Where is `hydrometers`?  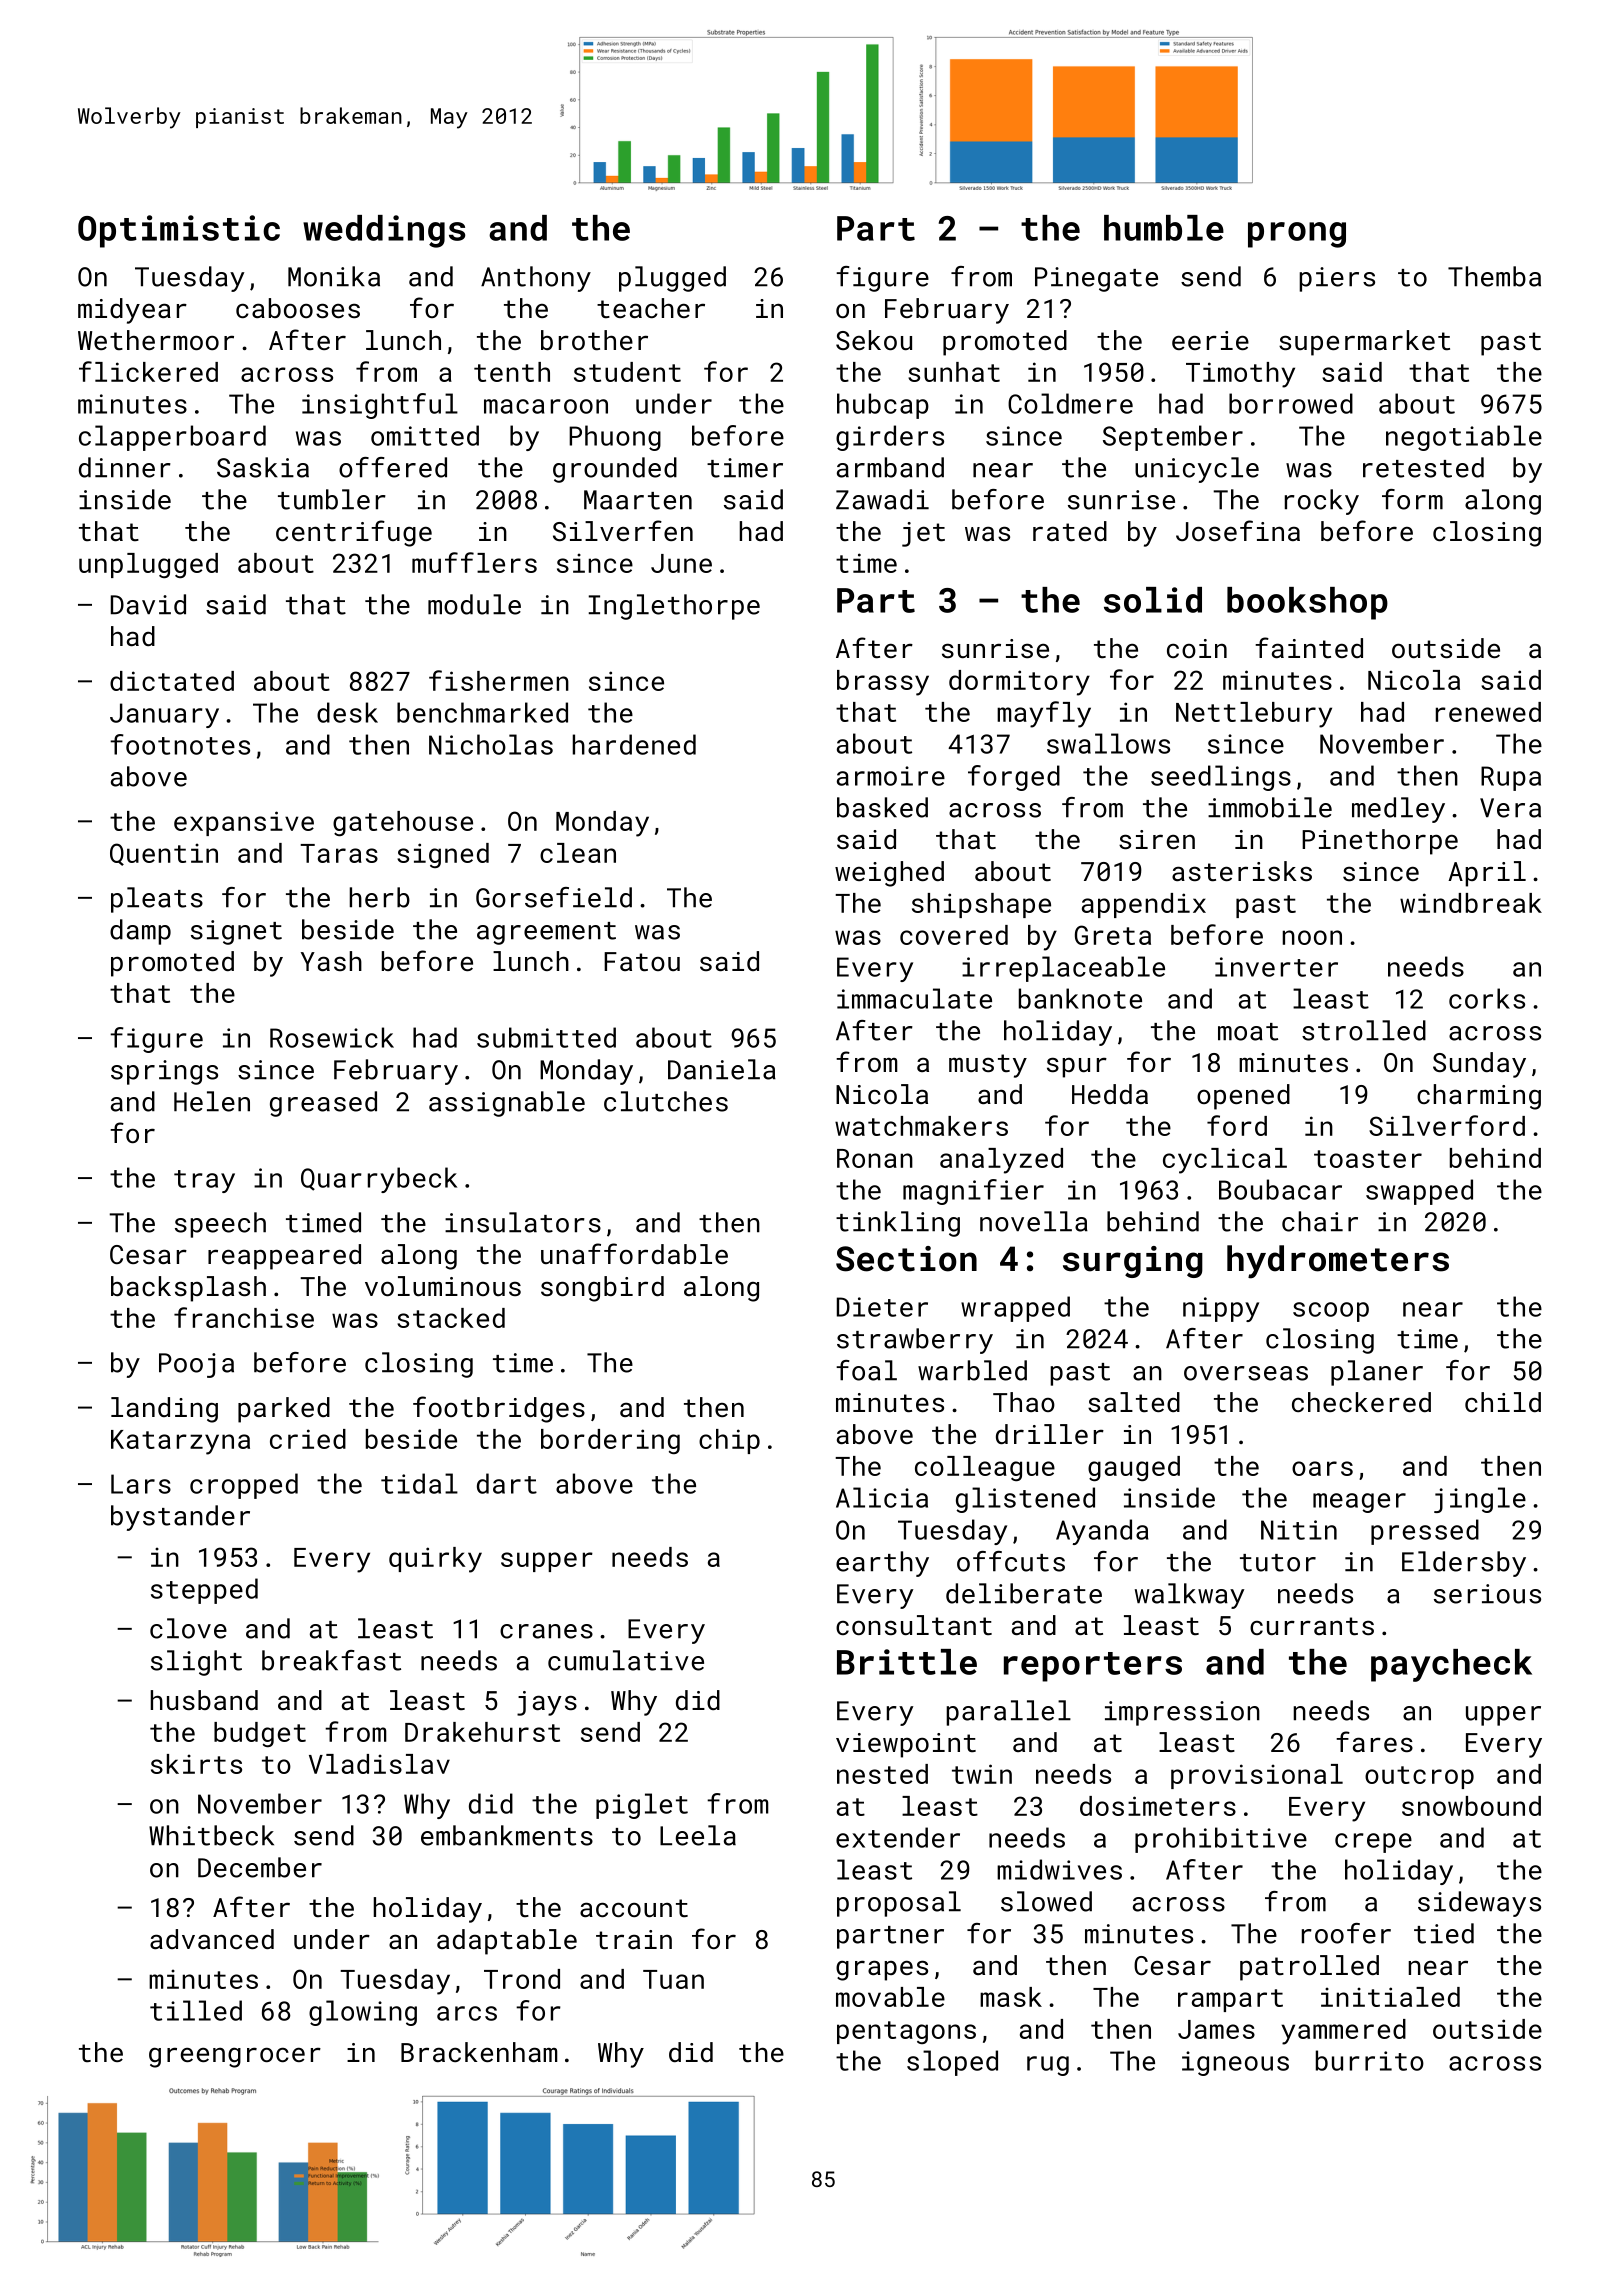
hydrometers is located at coordinates (1338, 1262).
